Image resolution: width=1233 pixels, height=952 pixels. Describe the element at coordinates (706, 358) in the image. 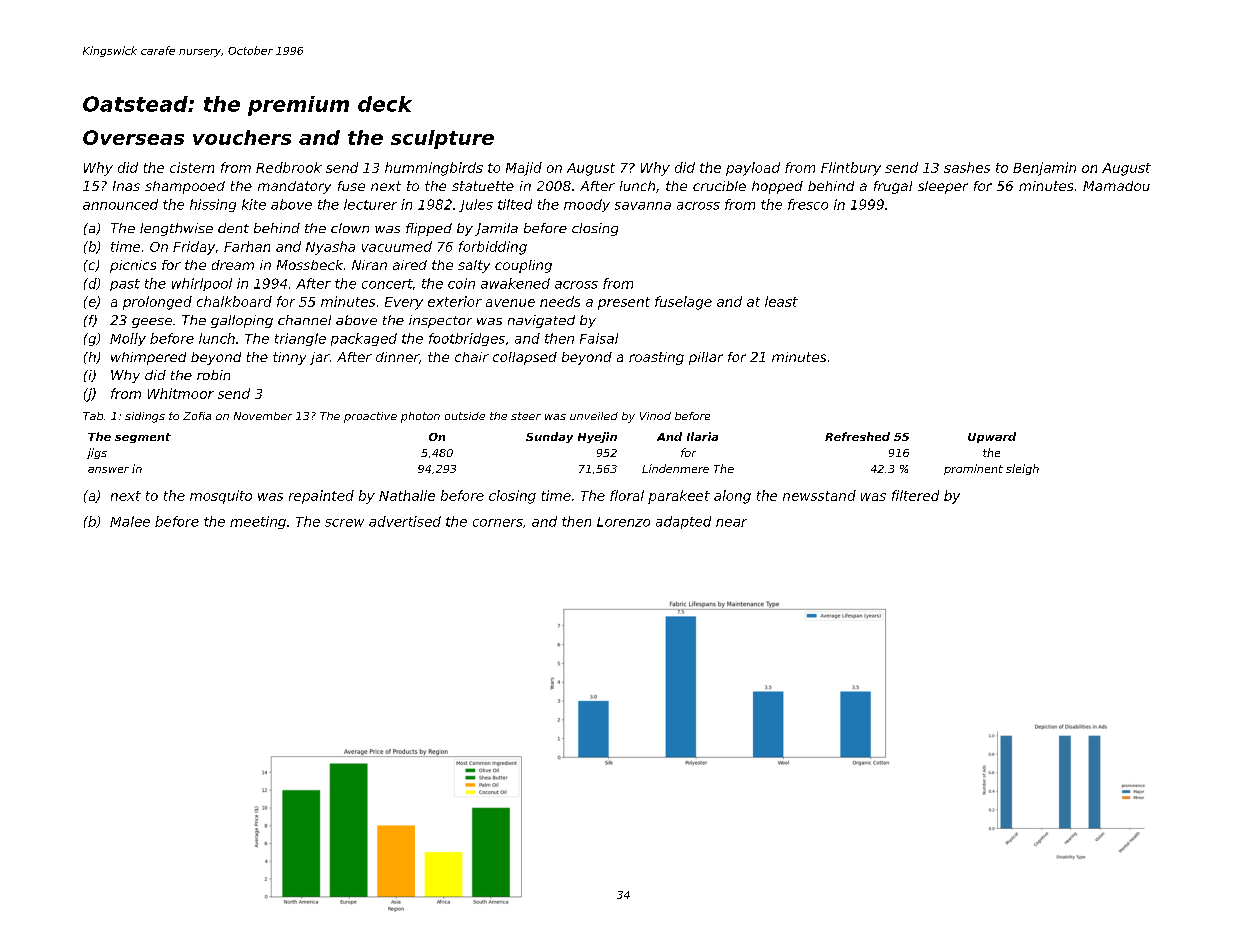

I see `pillar` at that location.
